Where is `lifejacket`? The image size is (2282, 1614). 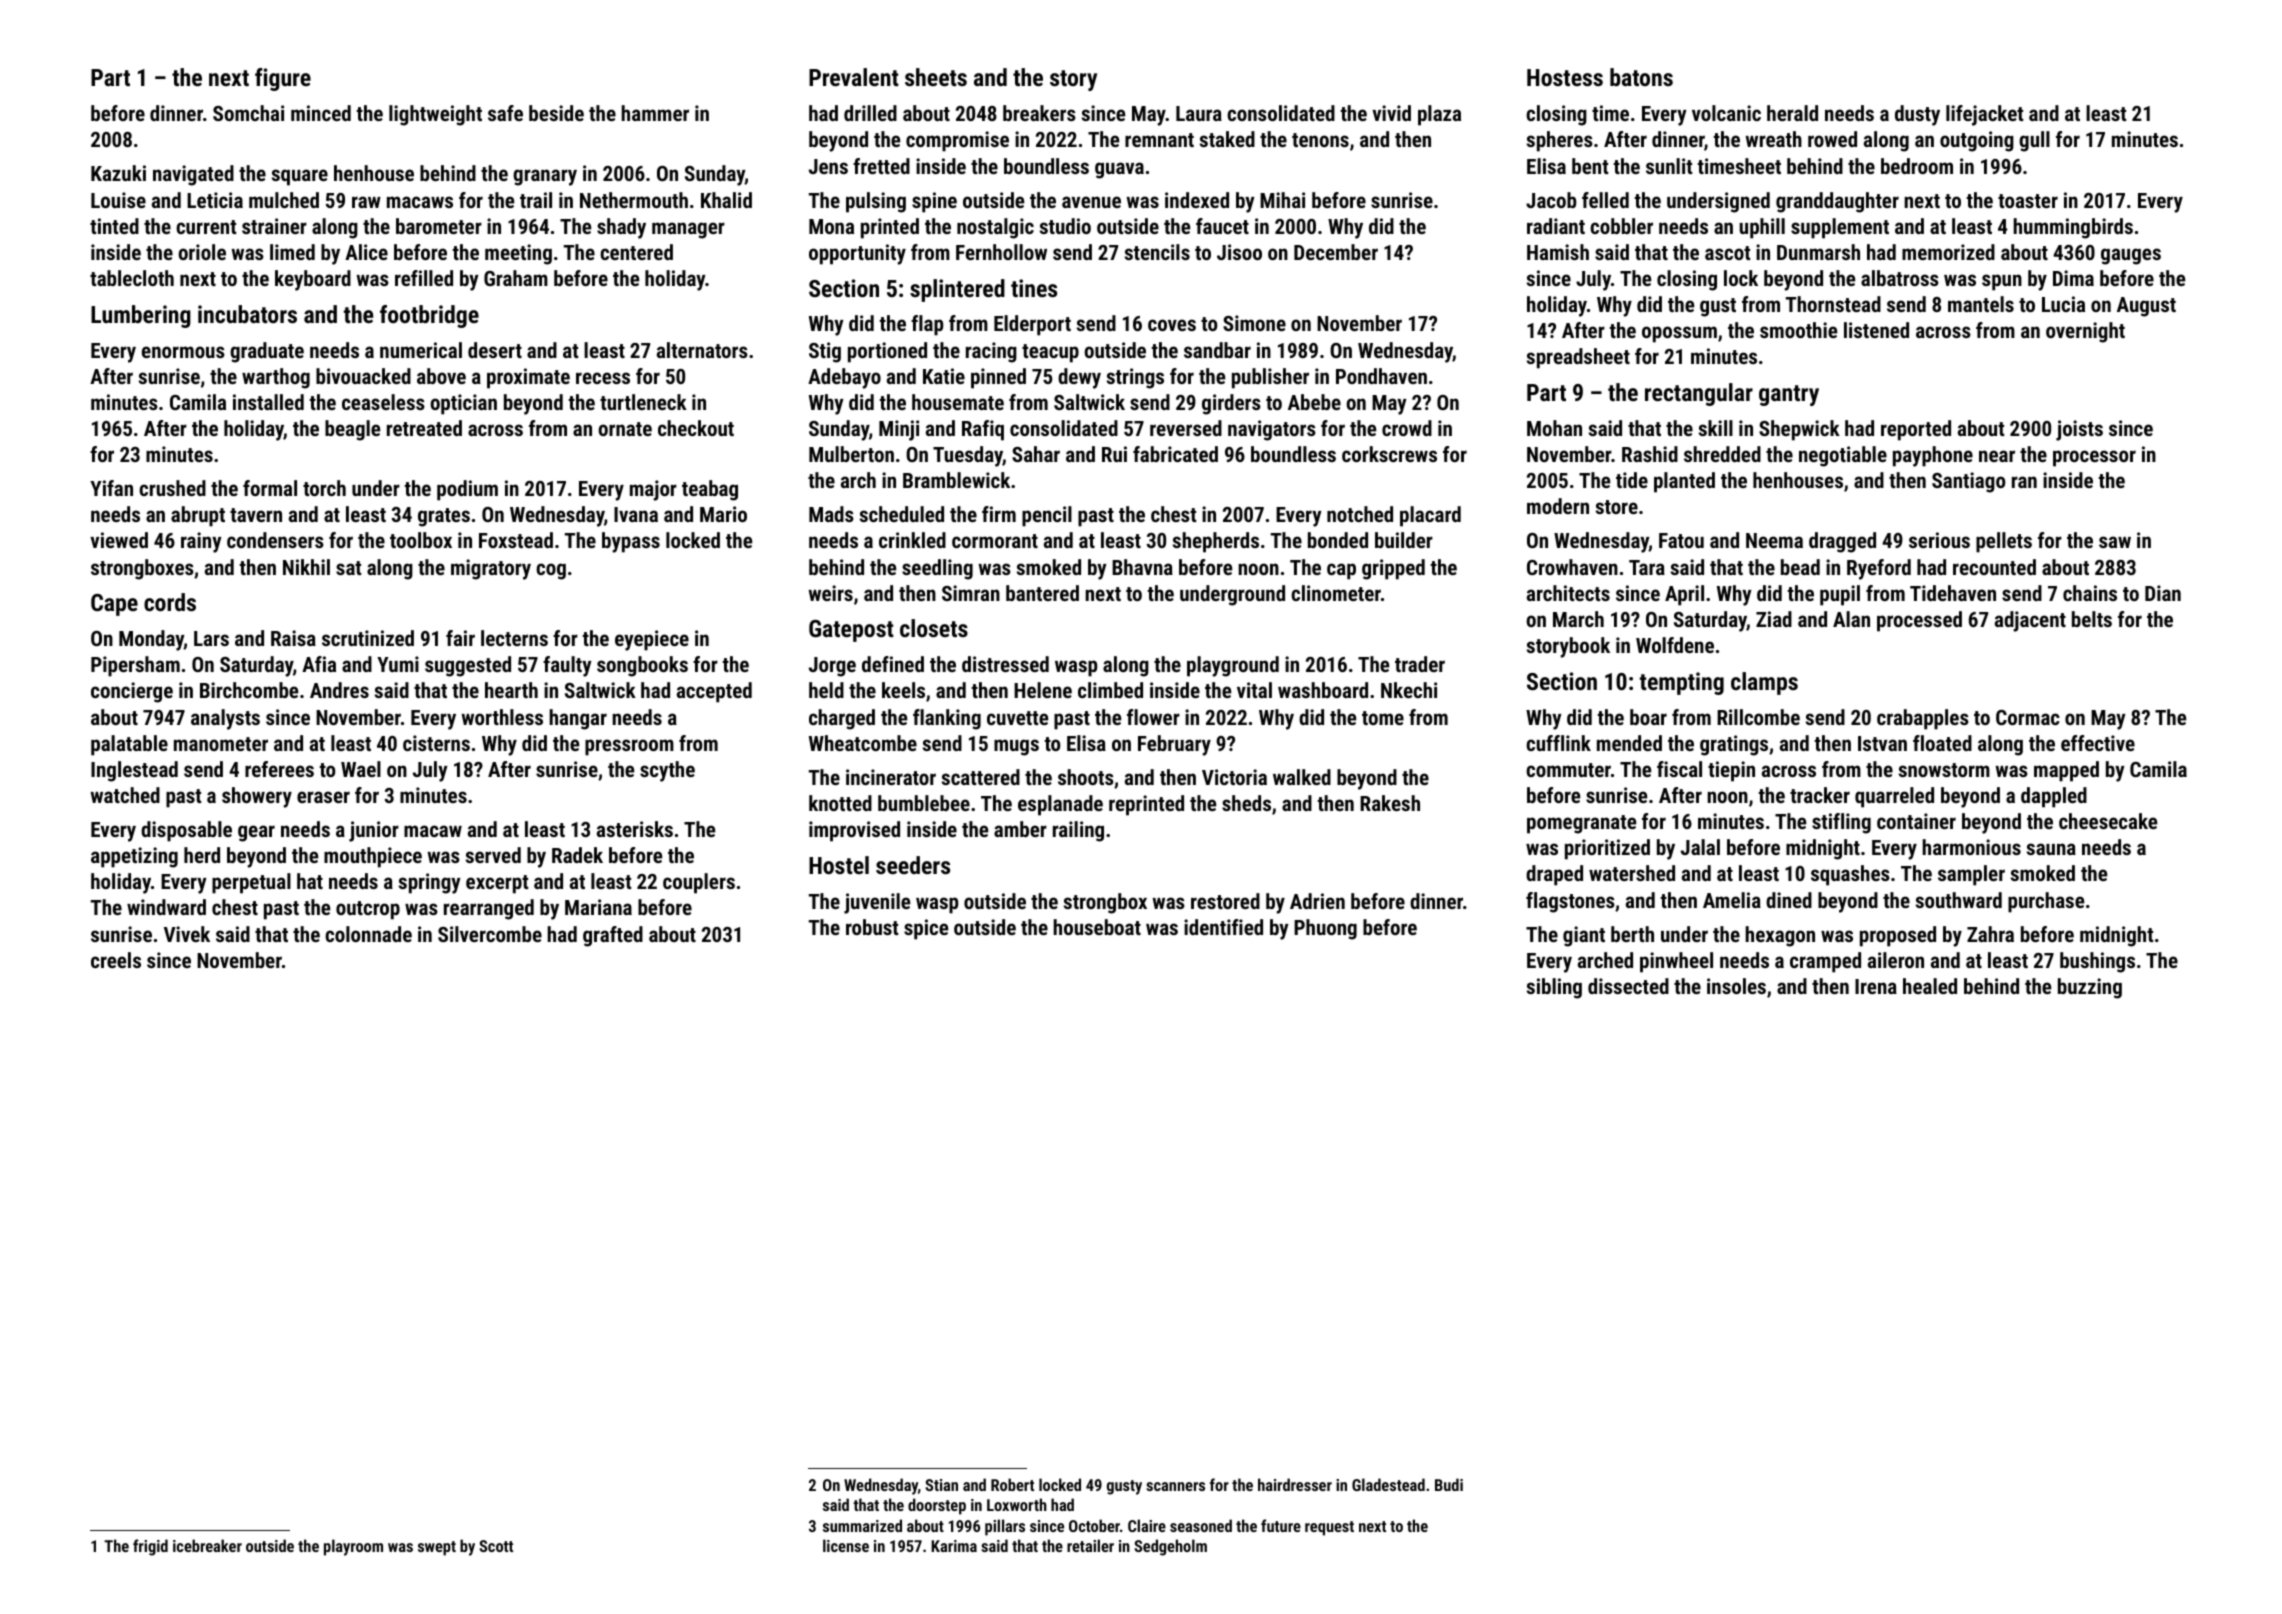 lifejacket is located at coordinates (1985, 115).
